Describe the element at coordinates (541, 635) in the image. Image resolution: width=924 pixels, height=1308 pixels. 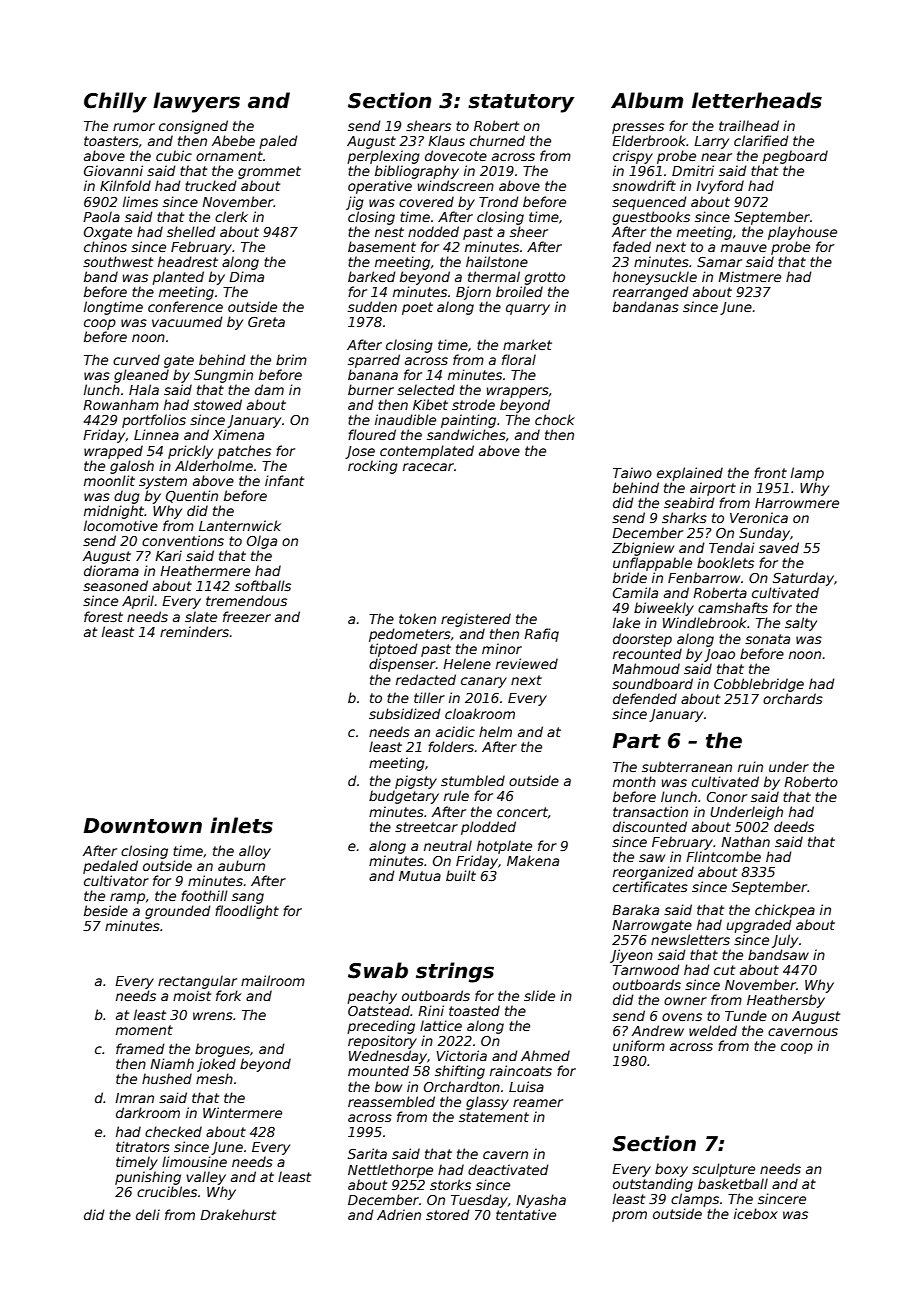
I see `Rafiq` at that location.
